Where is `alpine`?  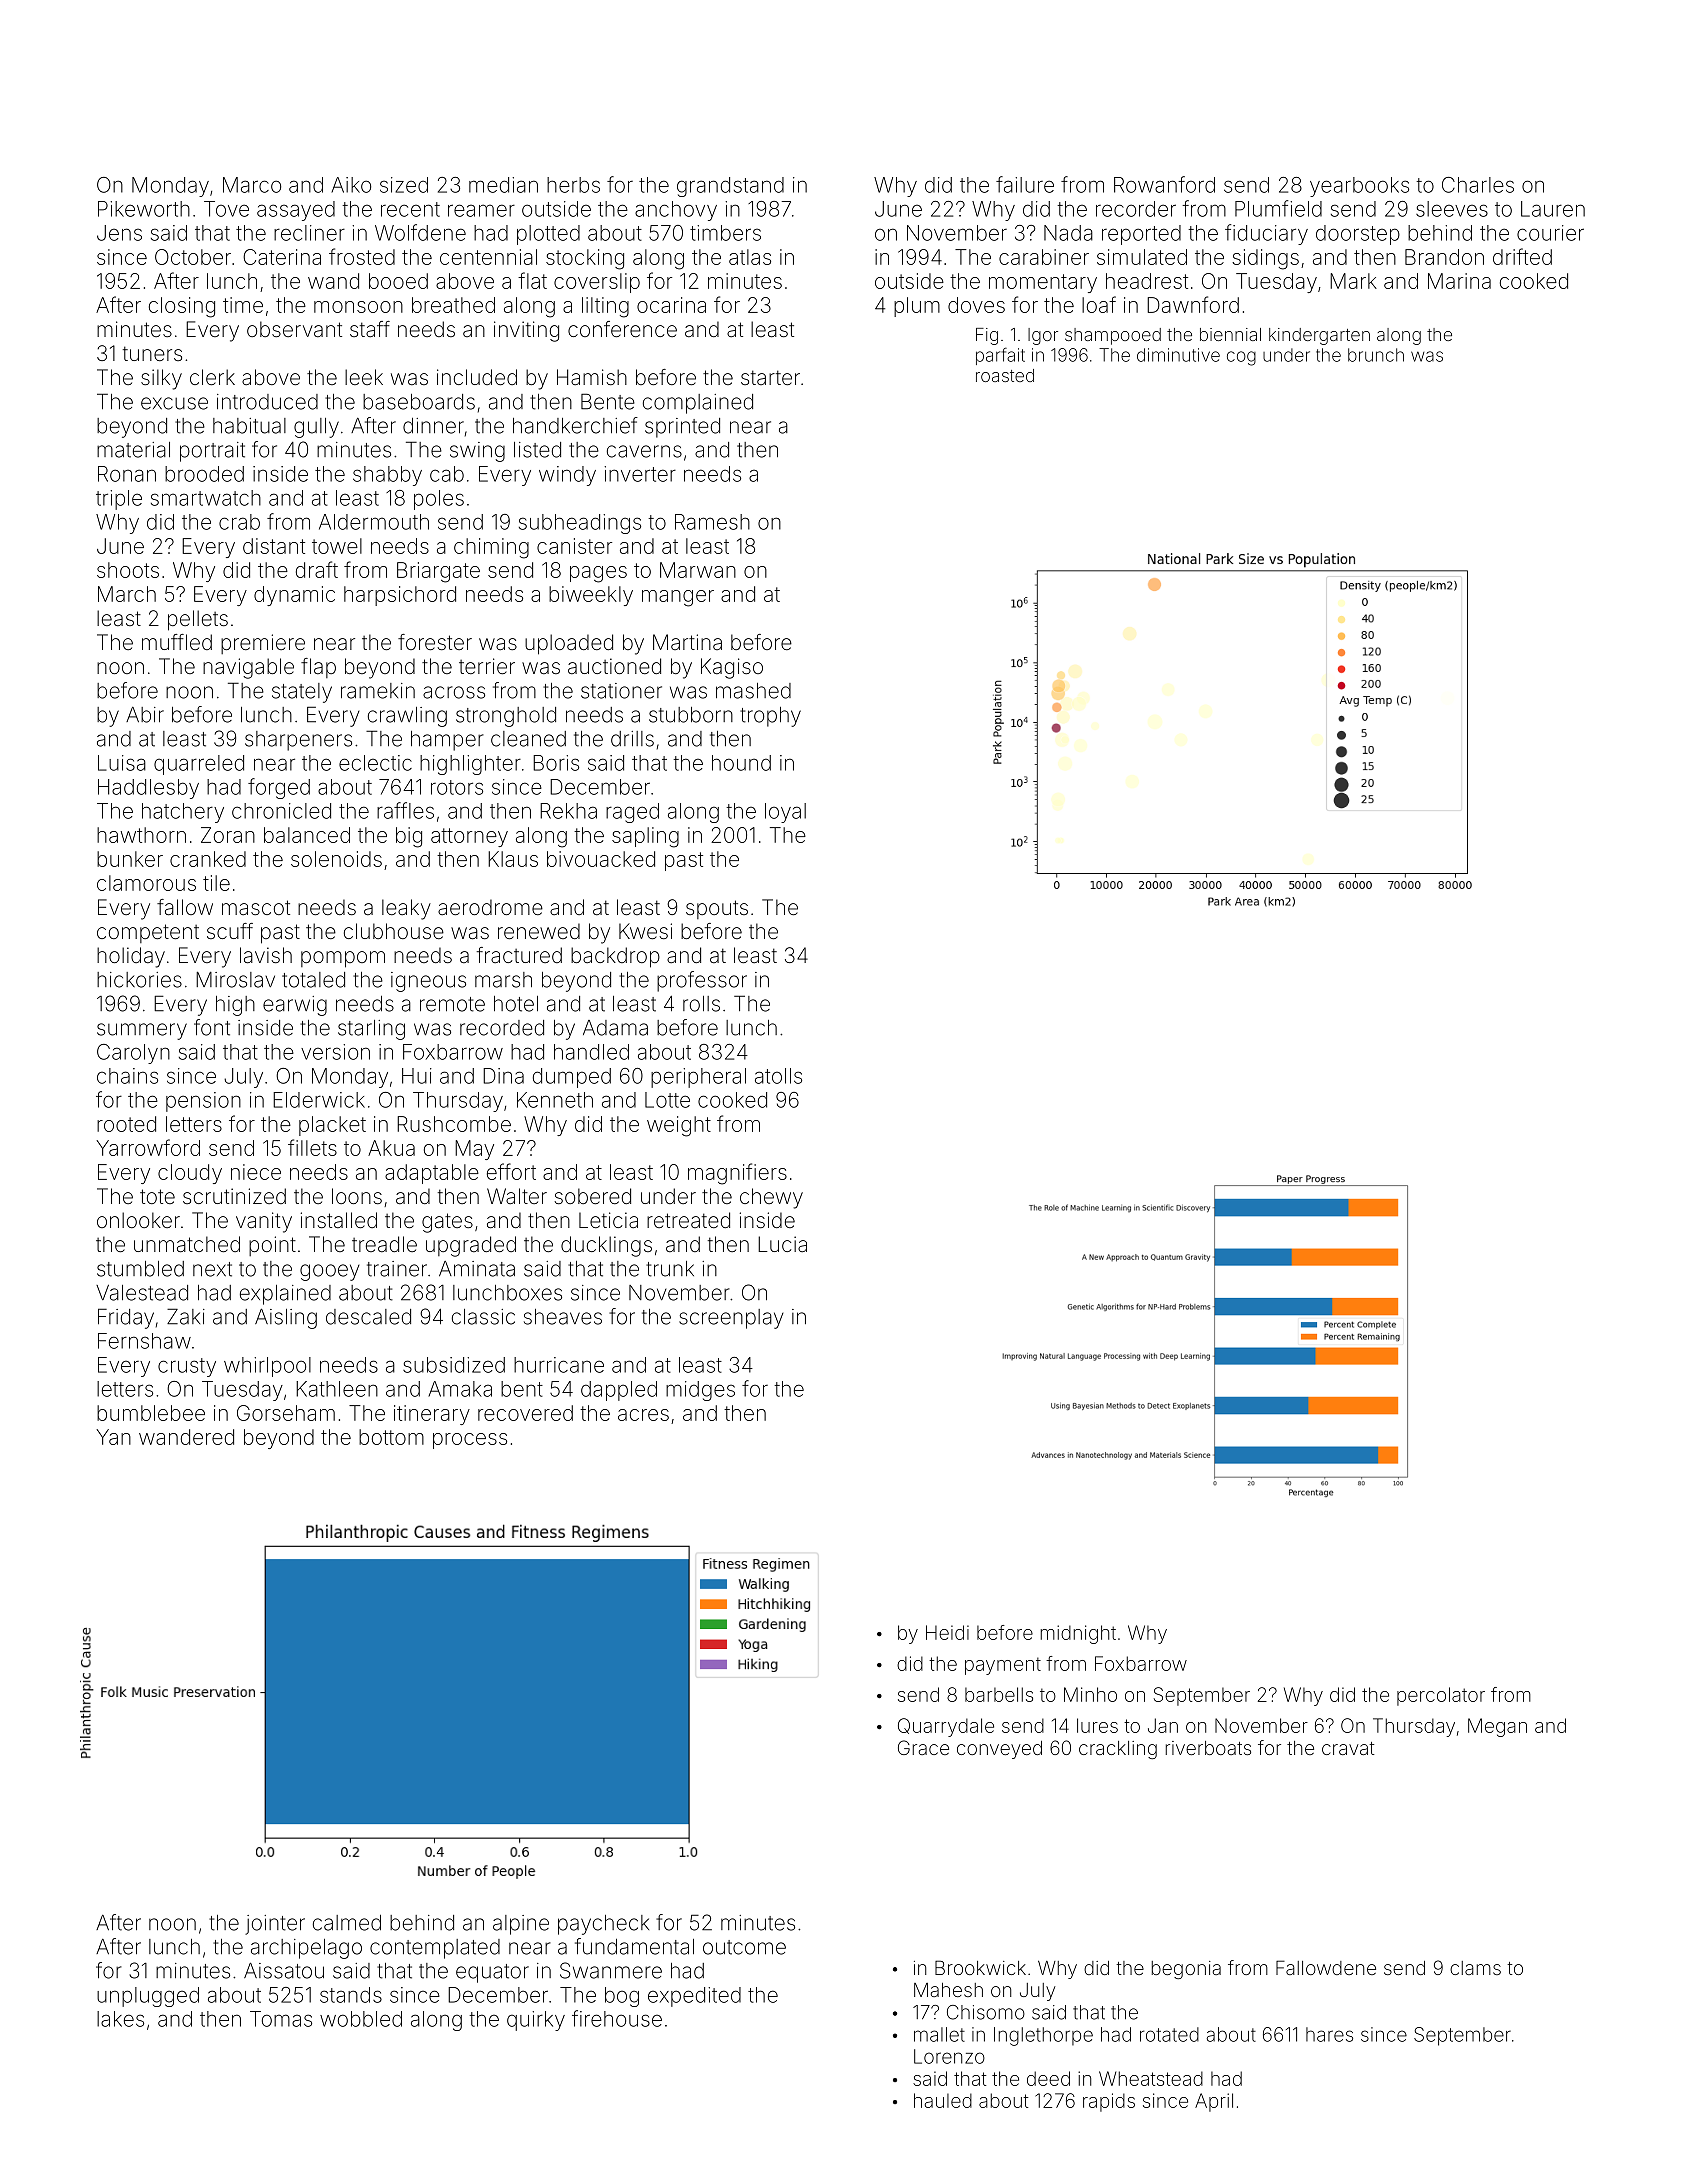
alpine is located at coordinates (521, 1925).
